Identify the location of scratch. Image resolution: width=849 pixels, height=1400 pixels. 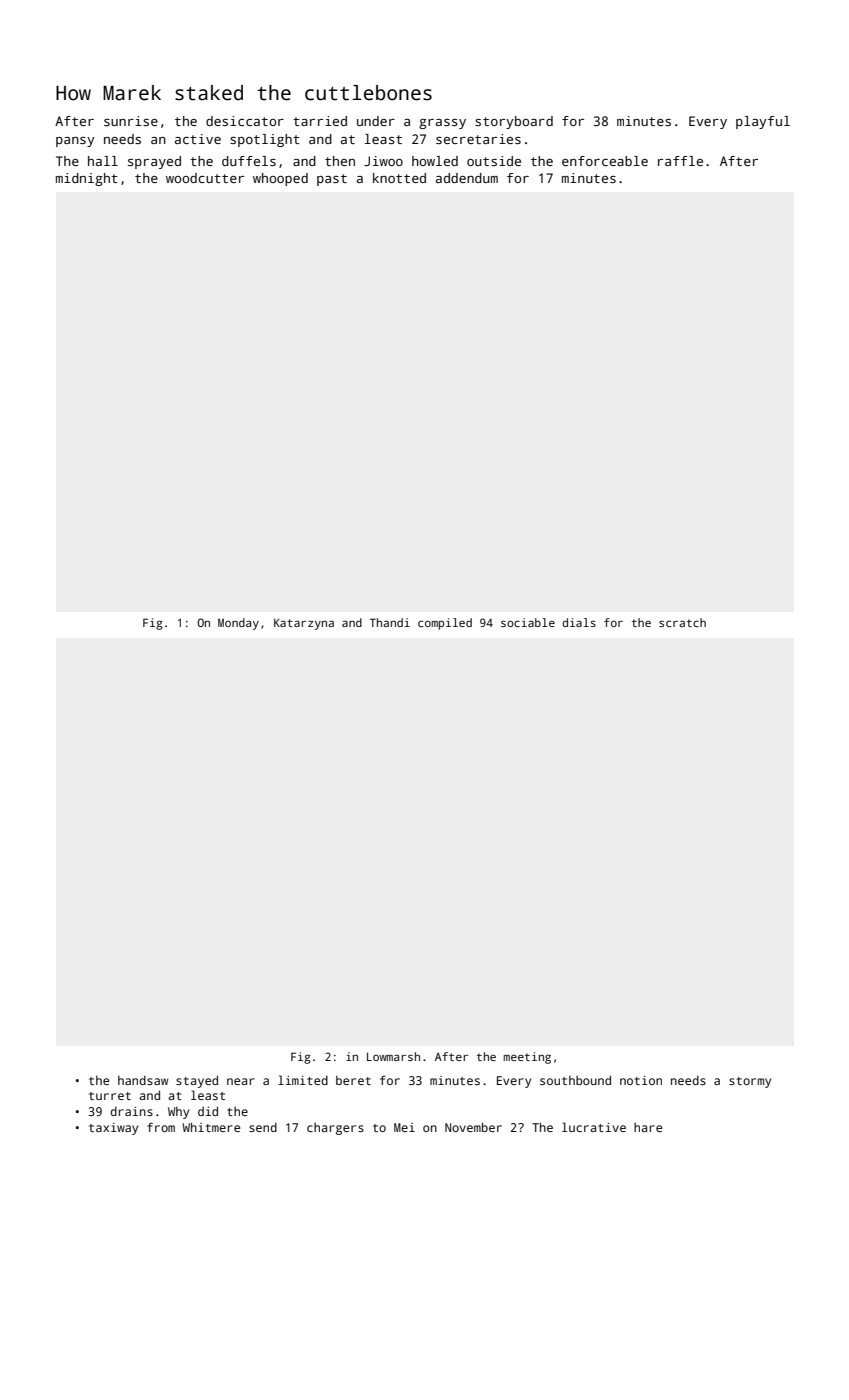
(682, 622).
